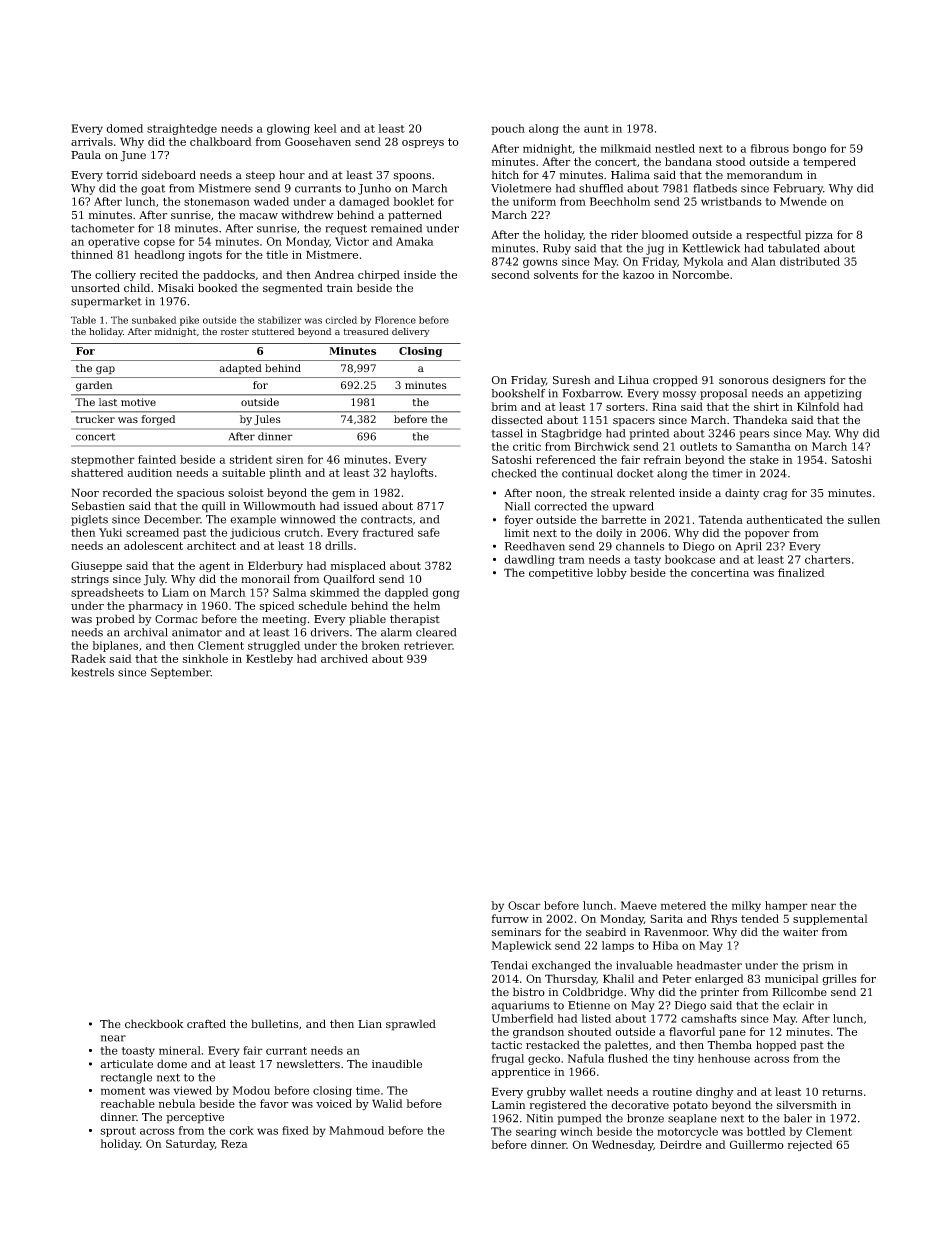 The image size is (952, 1233). I want to click on hitch, so click(505, 175).
